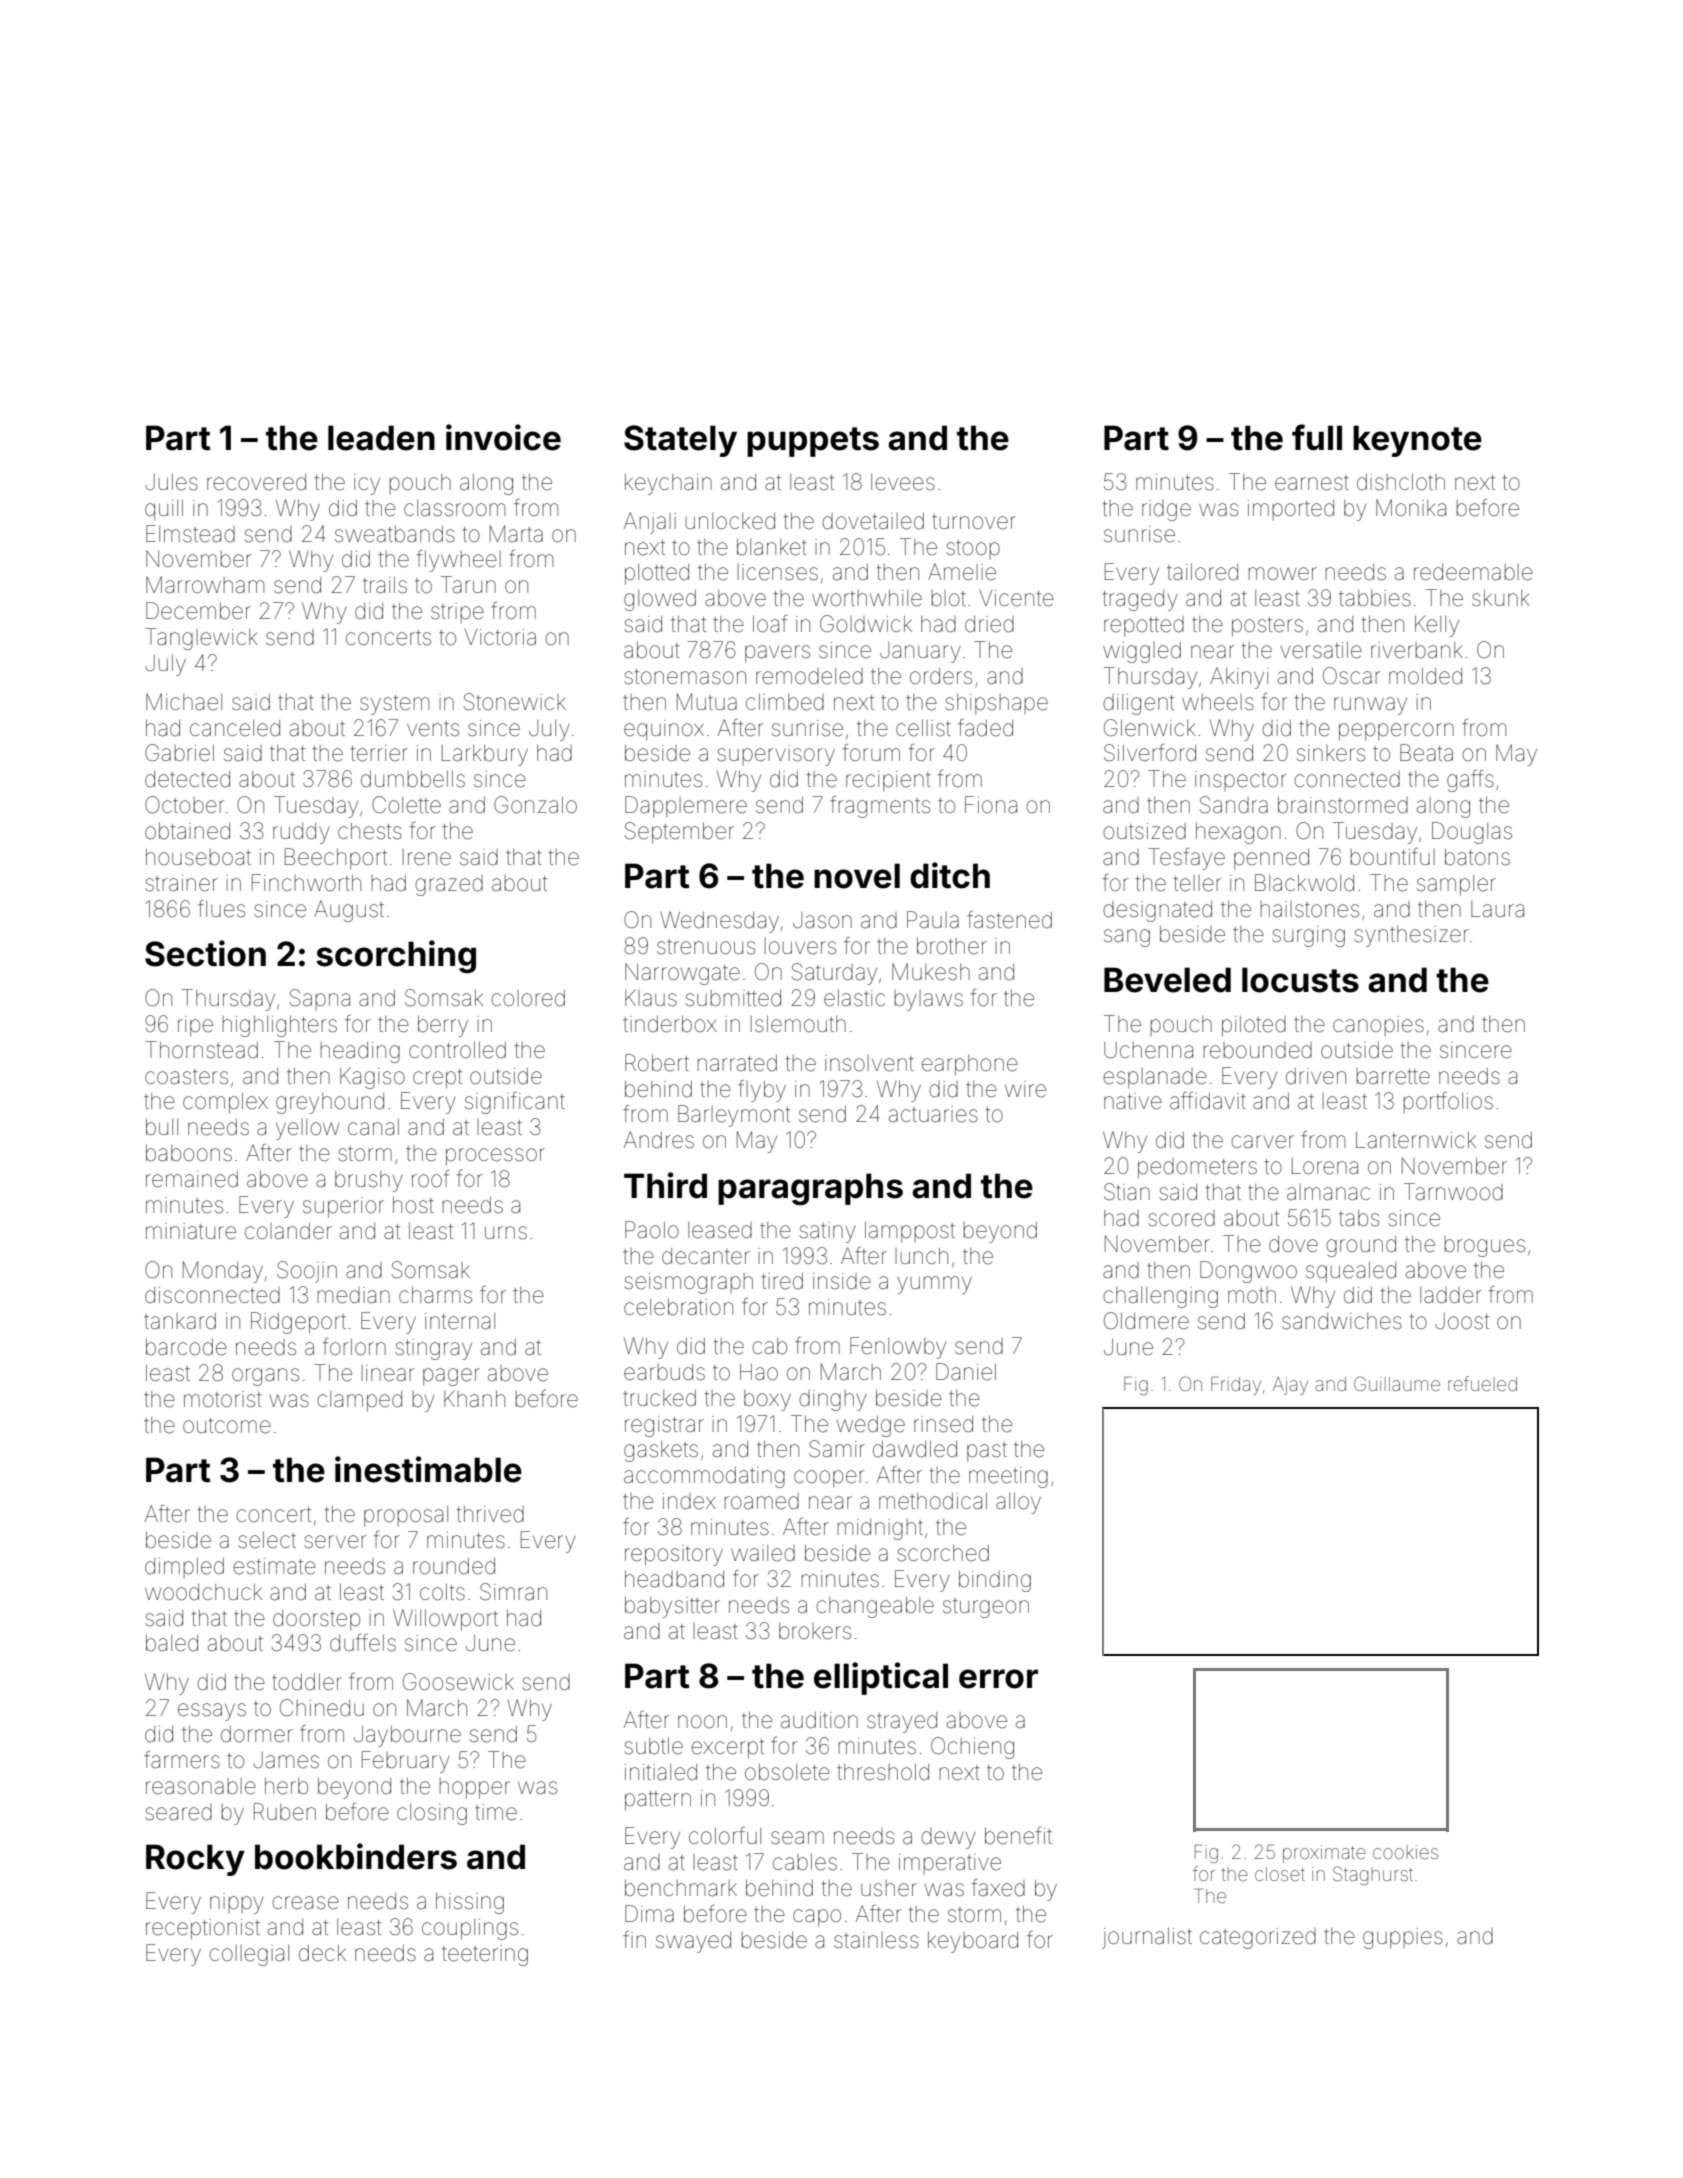 Image resolution: width=1683 pixels, height=2178 pixels. Describe the element at coordinates (672, 1607) in the screenshot. I see `babysitter` at that location.
